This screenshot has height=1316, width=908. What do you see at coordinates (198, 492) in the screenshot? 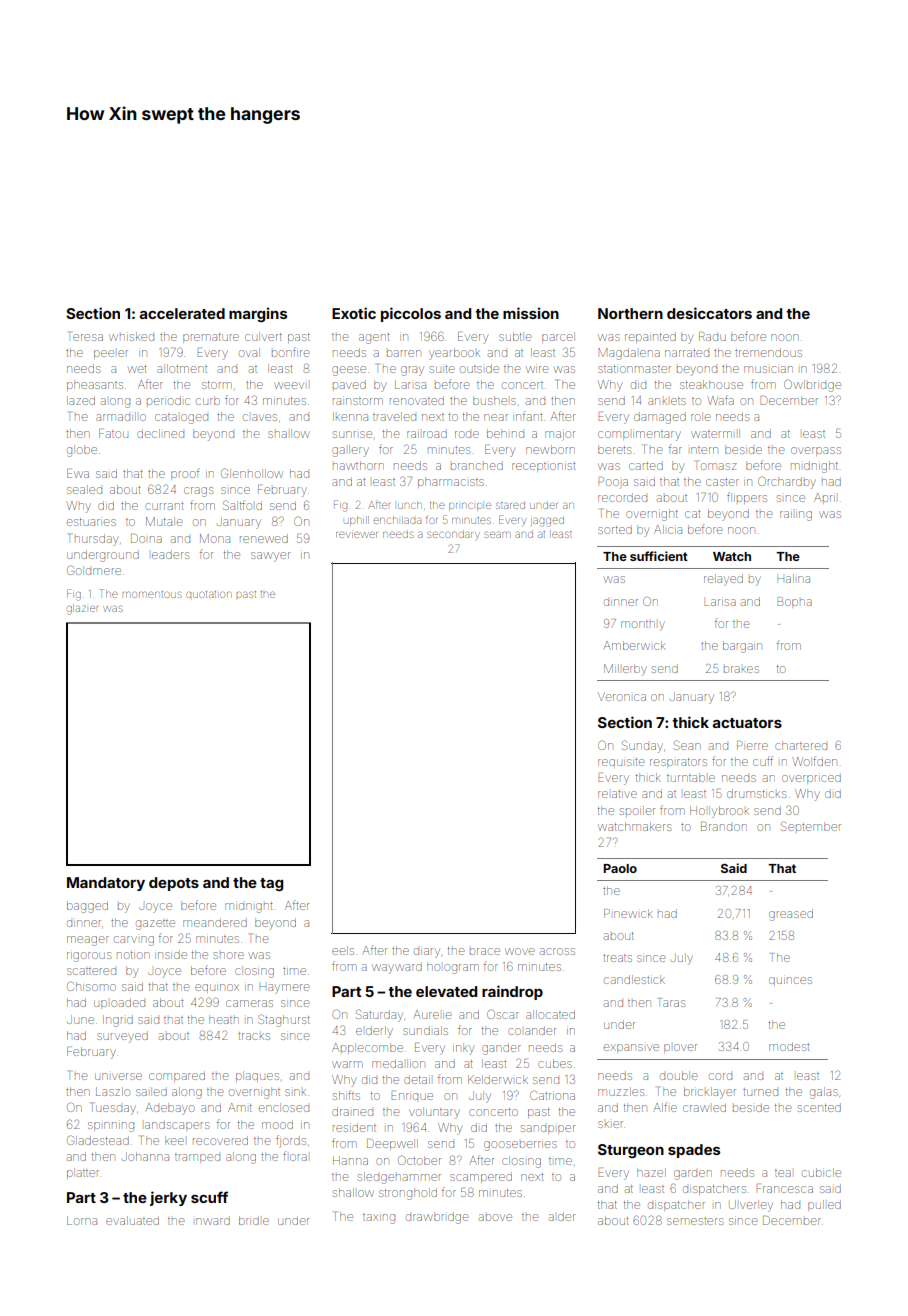
I see `crags` at bounding box center [198, 492].
